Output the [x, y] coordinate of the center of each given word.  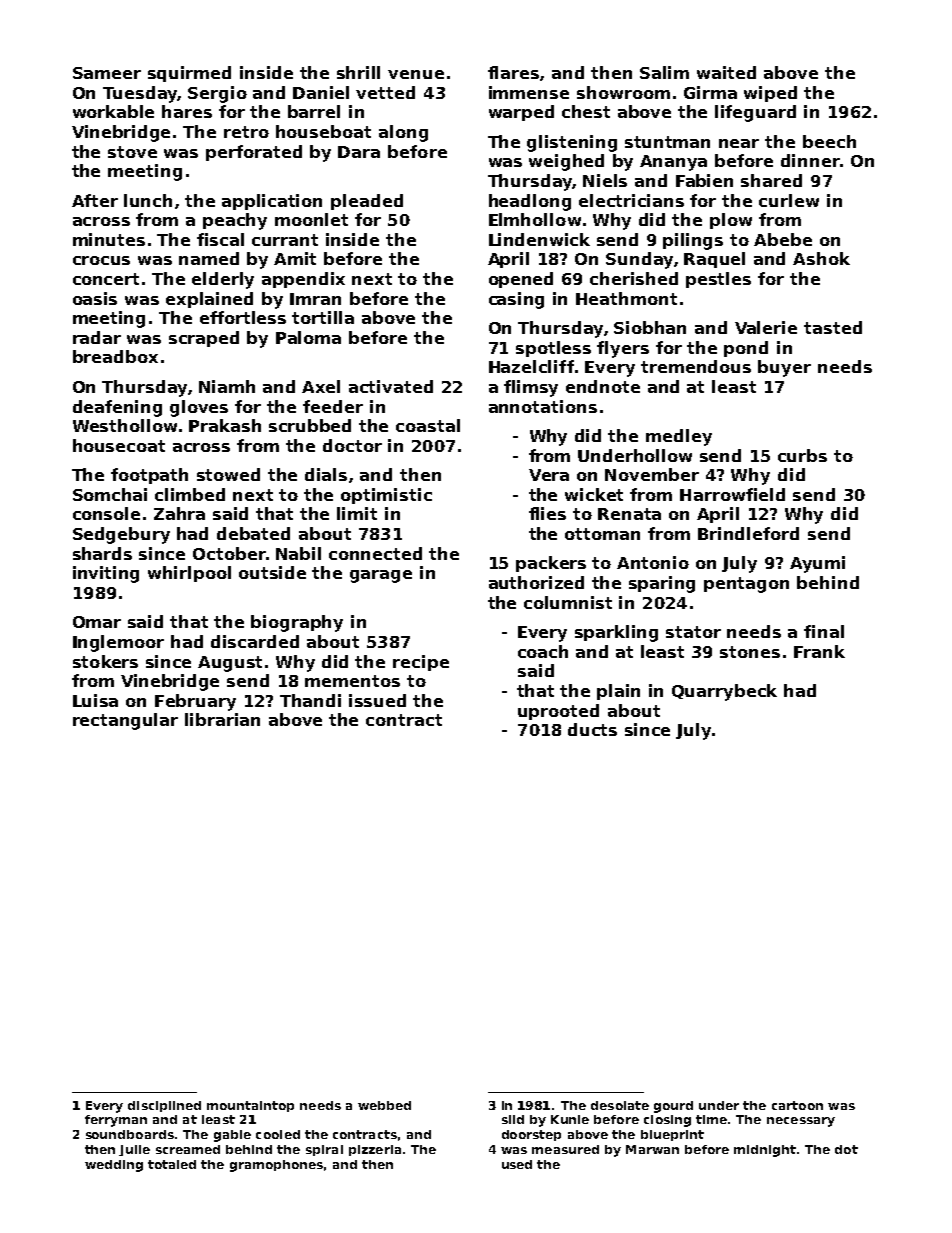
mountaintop [250, 1106]
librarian [222, 719]
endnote [603, 386]
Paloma [308, 337]
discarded [255, 641]
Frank [819, 651]
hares [187, 111]
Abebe [783, 239]
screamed [188, 1149]
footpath [149, 476]
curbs [802, 455]
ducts [592, 729]
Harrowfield [732, 494]
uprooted [558, 712]
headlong [530, 202]
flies [547, 513]
